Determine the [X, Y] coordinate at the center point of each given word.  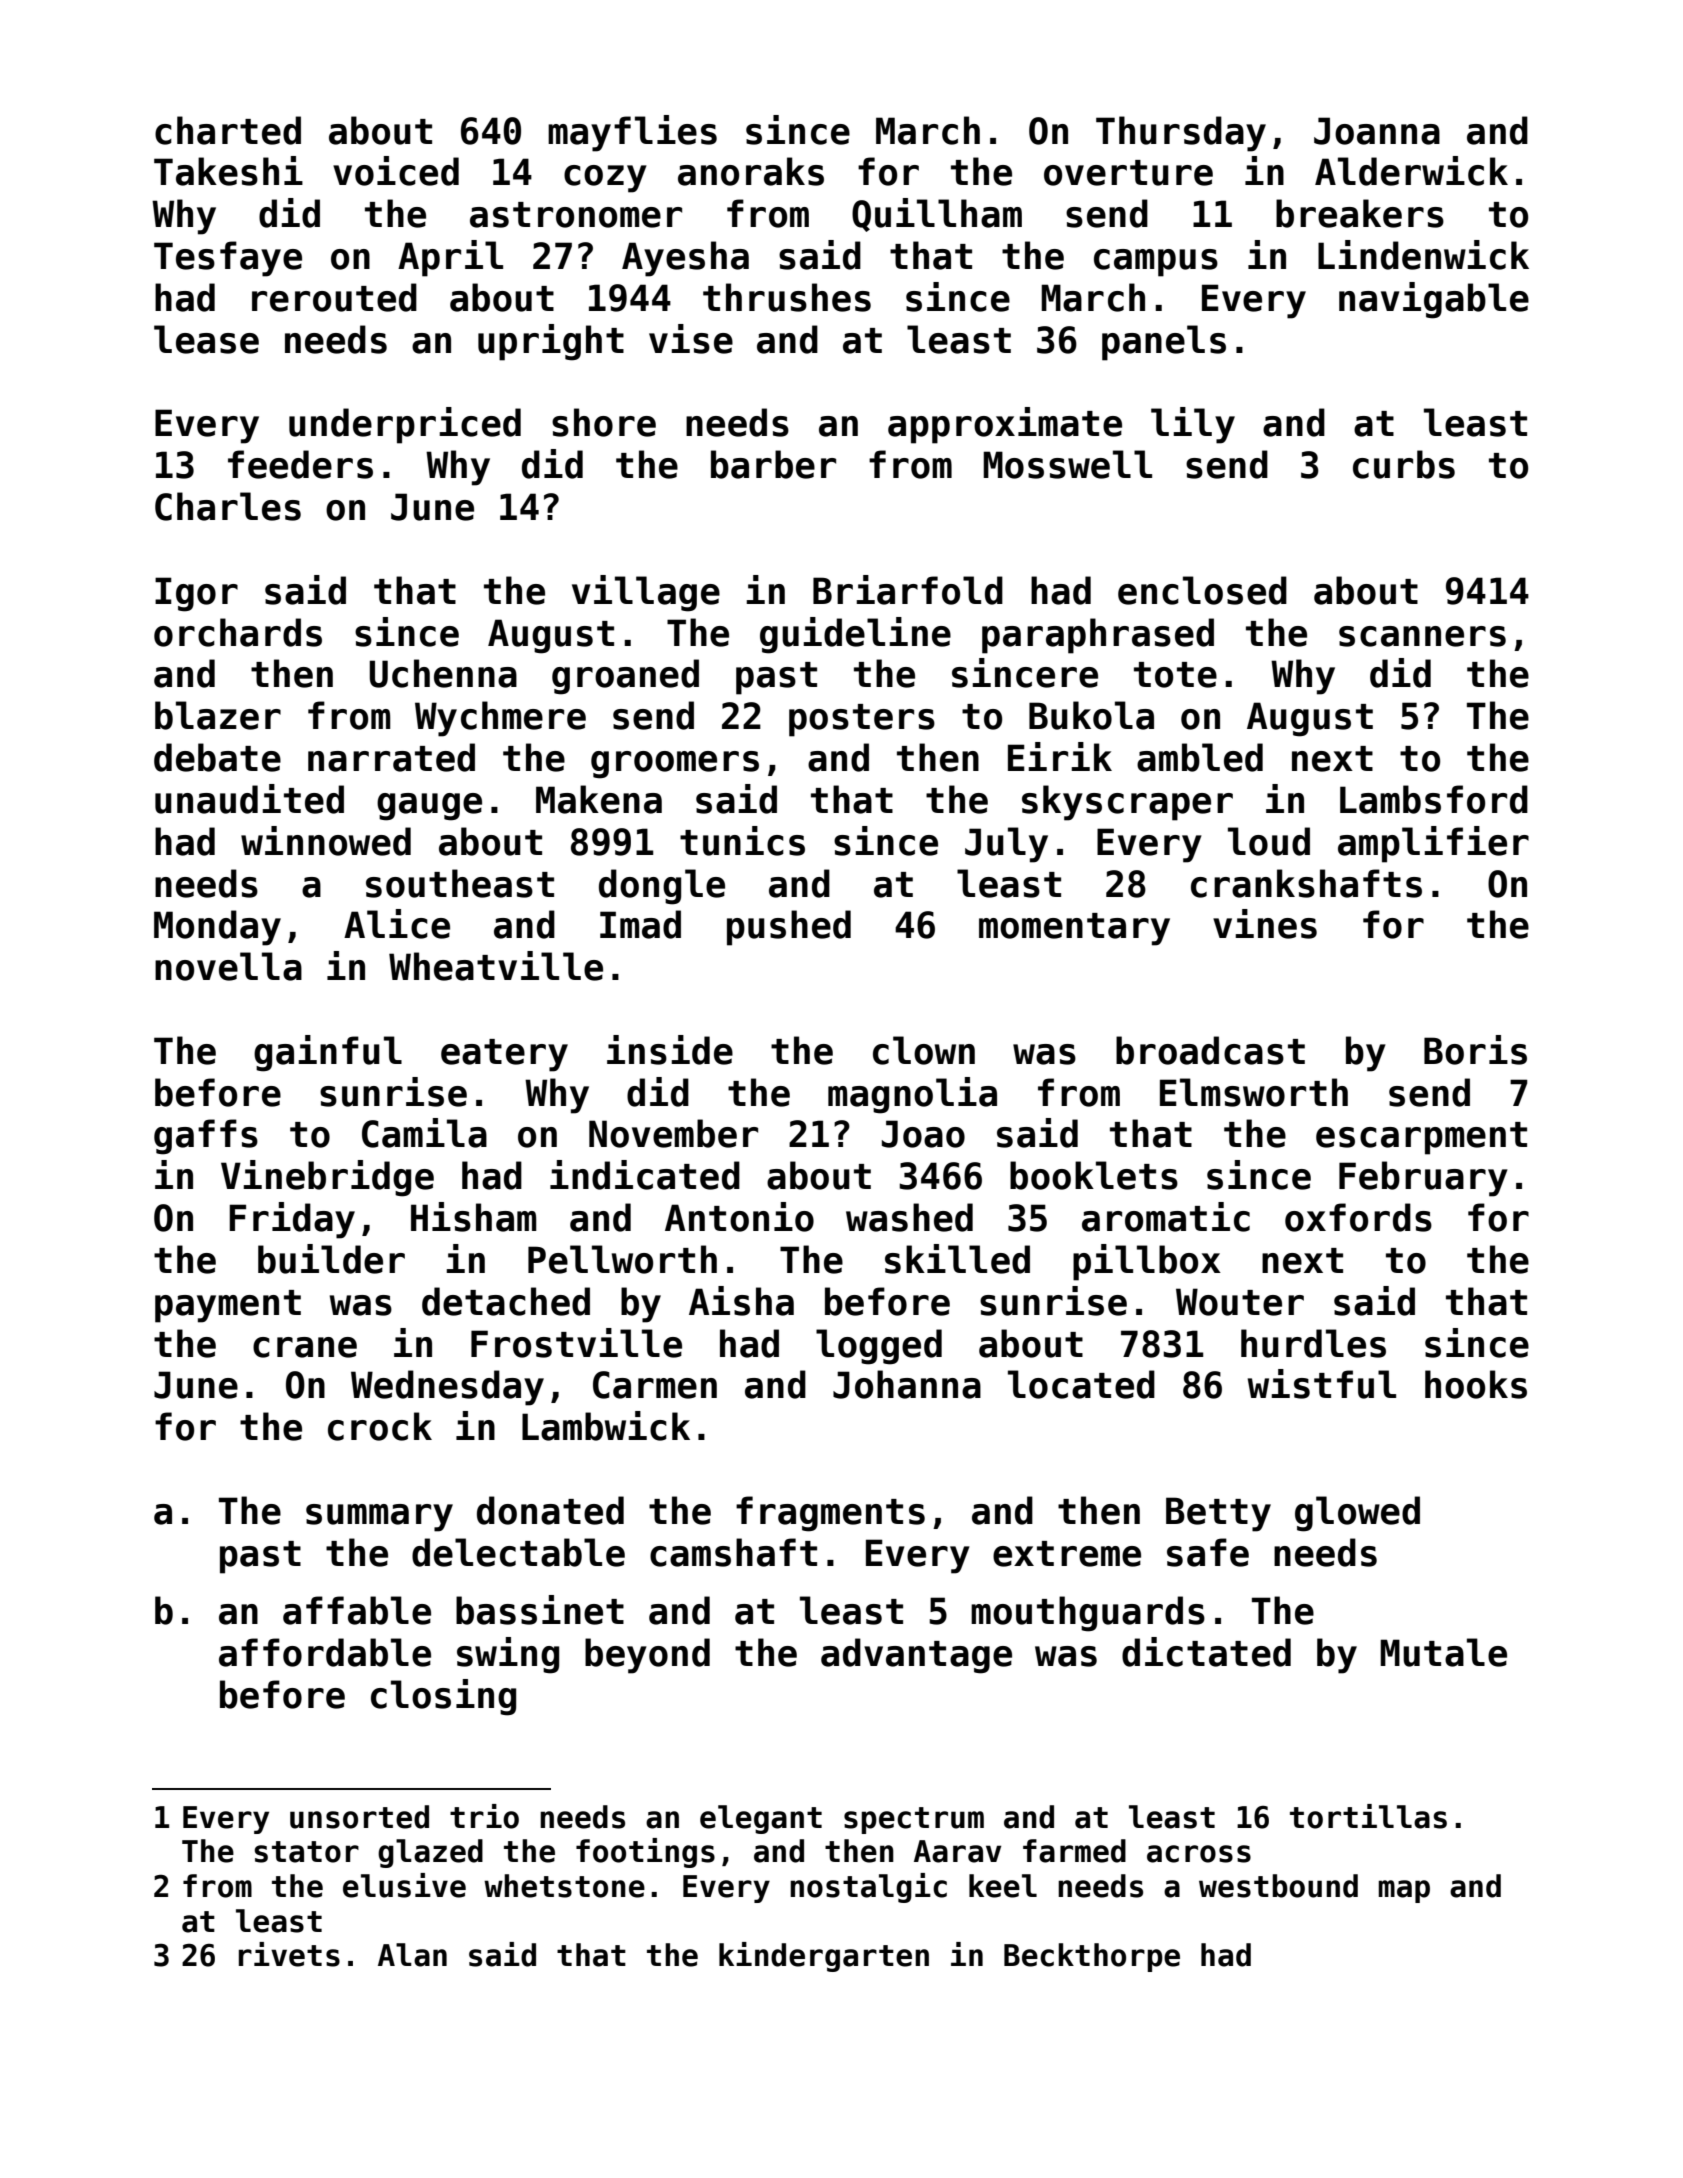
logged [879, 1347]
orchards [238, 632]
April [450, 258]
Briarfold [908, 590]
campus [1156, 263]
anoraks [751, 171]
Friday [292, 1220]
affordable [325, 1652]
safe [1208, 1552]
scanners [1422, 636]
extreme [1067, 1554]
